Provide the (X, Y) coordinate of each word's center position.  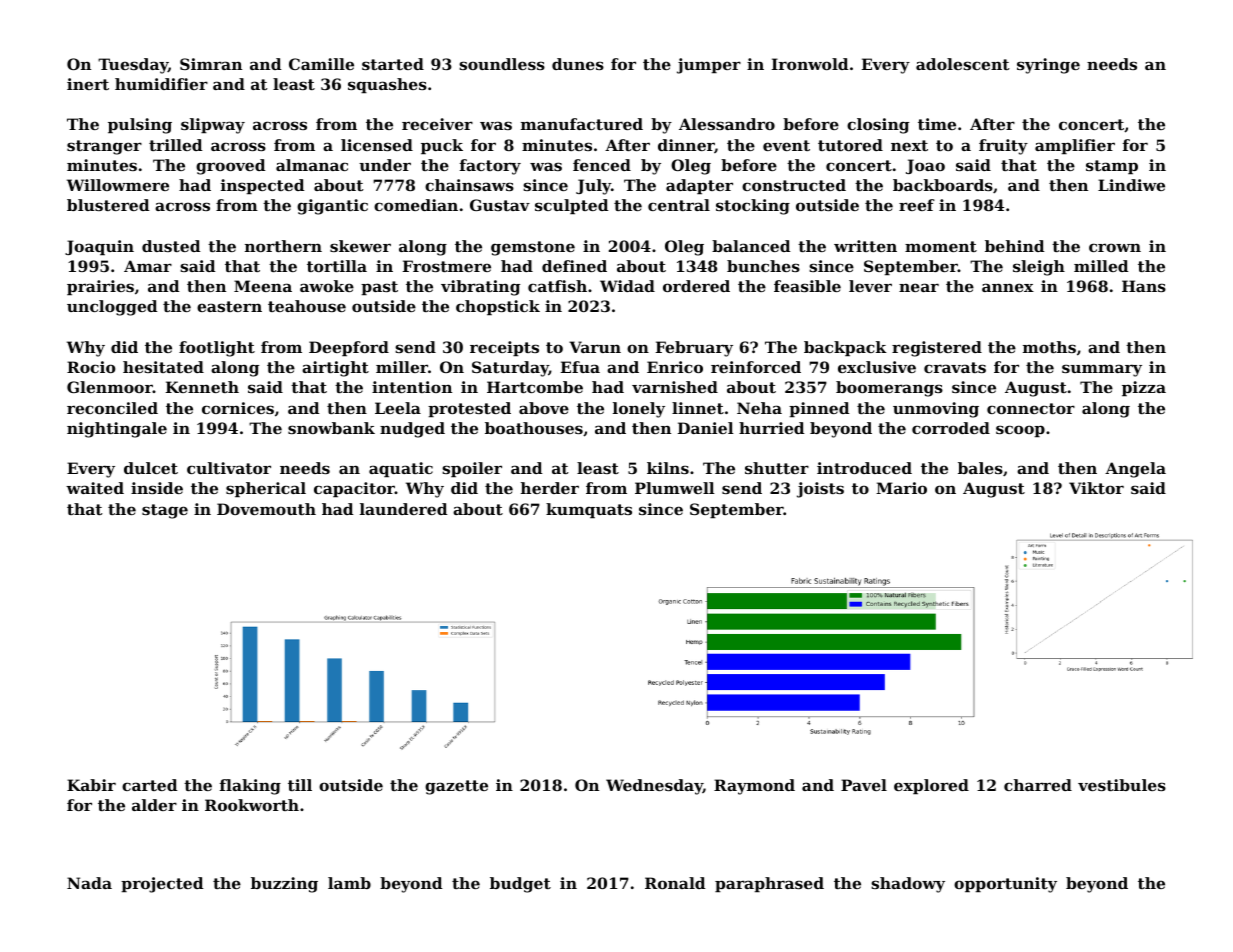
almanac (312, 165)
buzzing (284, 885)
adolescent (963, 64)
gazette (456, 787)
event (786, 145)
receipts (504, 348)
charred (1038, 785)
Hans (1144, 286)
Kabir (91, 785)
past (379, 288)
